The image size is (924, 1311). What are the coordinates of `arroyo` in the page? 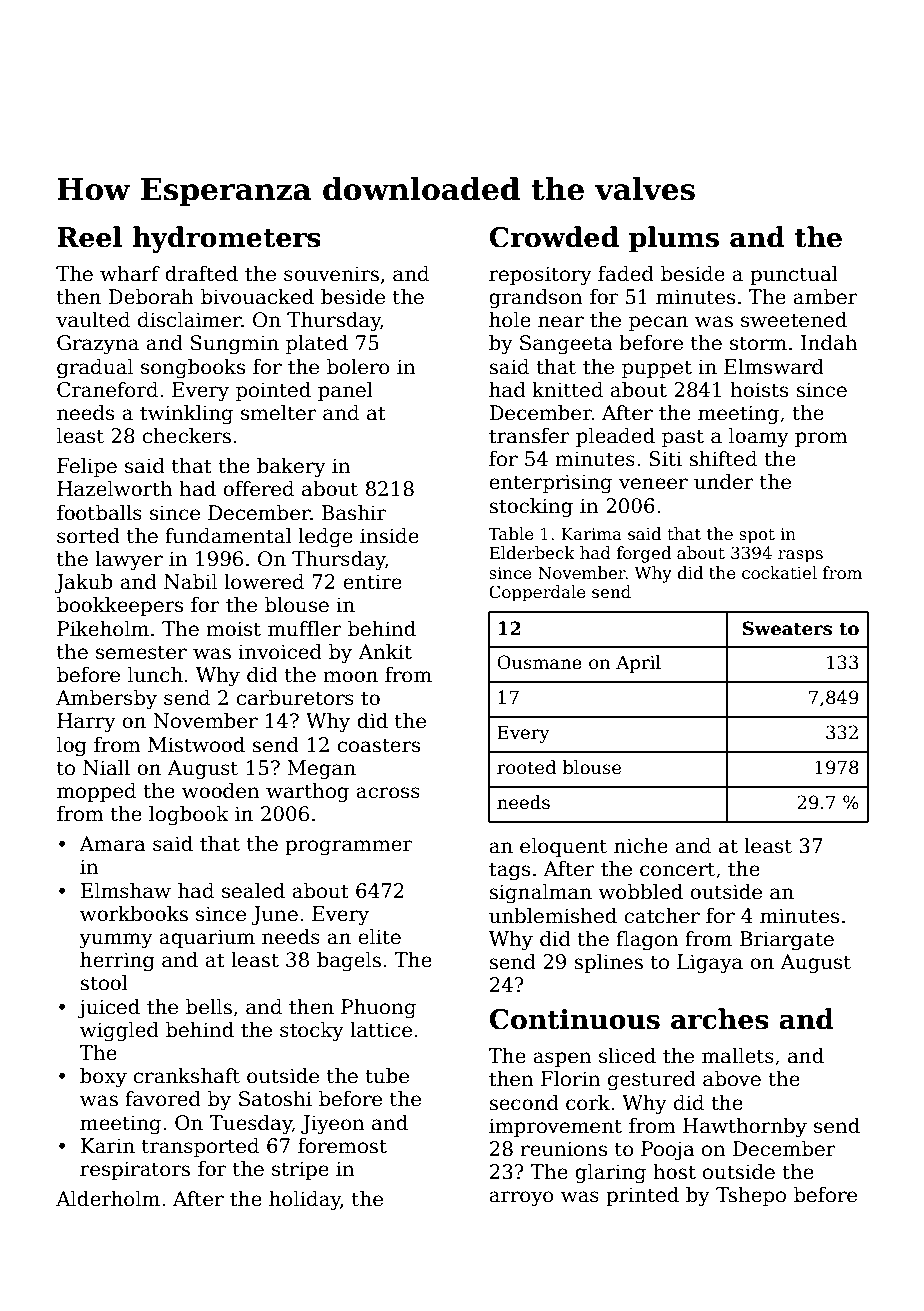 It's located at (521, 1199).
